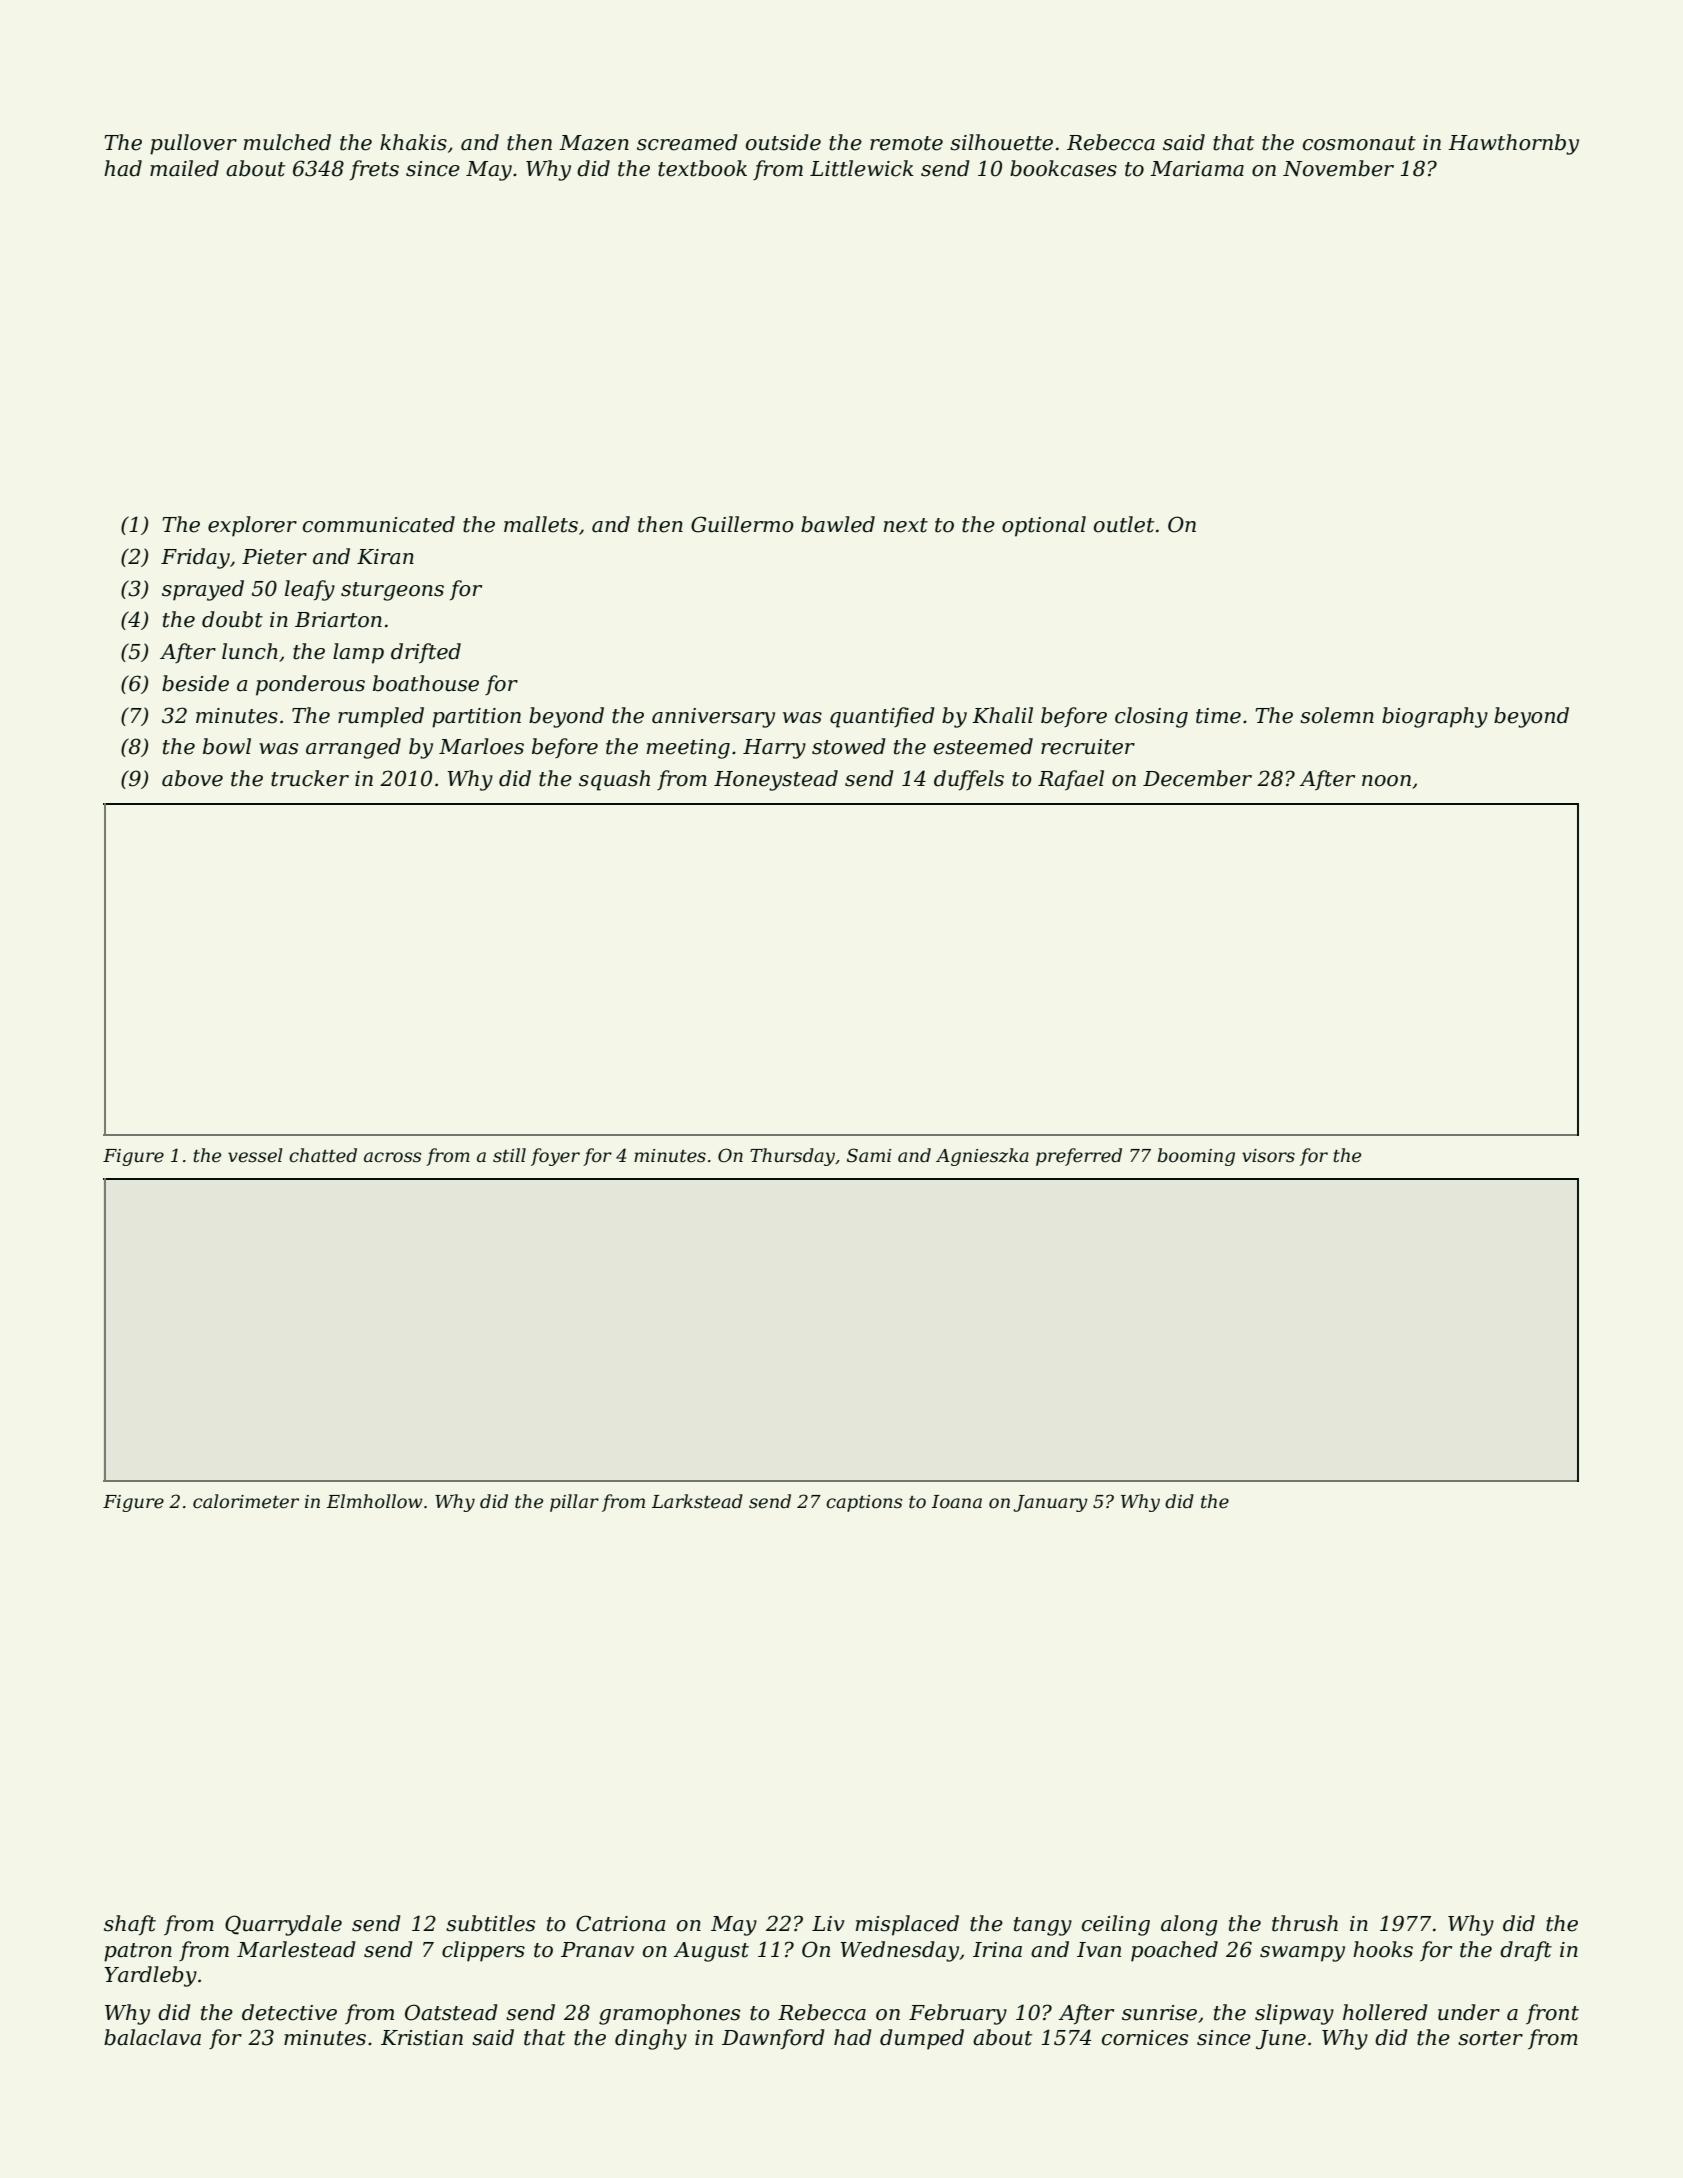 The width and height of the screenshot is (1683, 2178). What do you see at coordinates (353, 748) in the screenshot?
I see `arranged` at bounding box center [353, 748].
